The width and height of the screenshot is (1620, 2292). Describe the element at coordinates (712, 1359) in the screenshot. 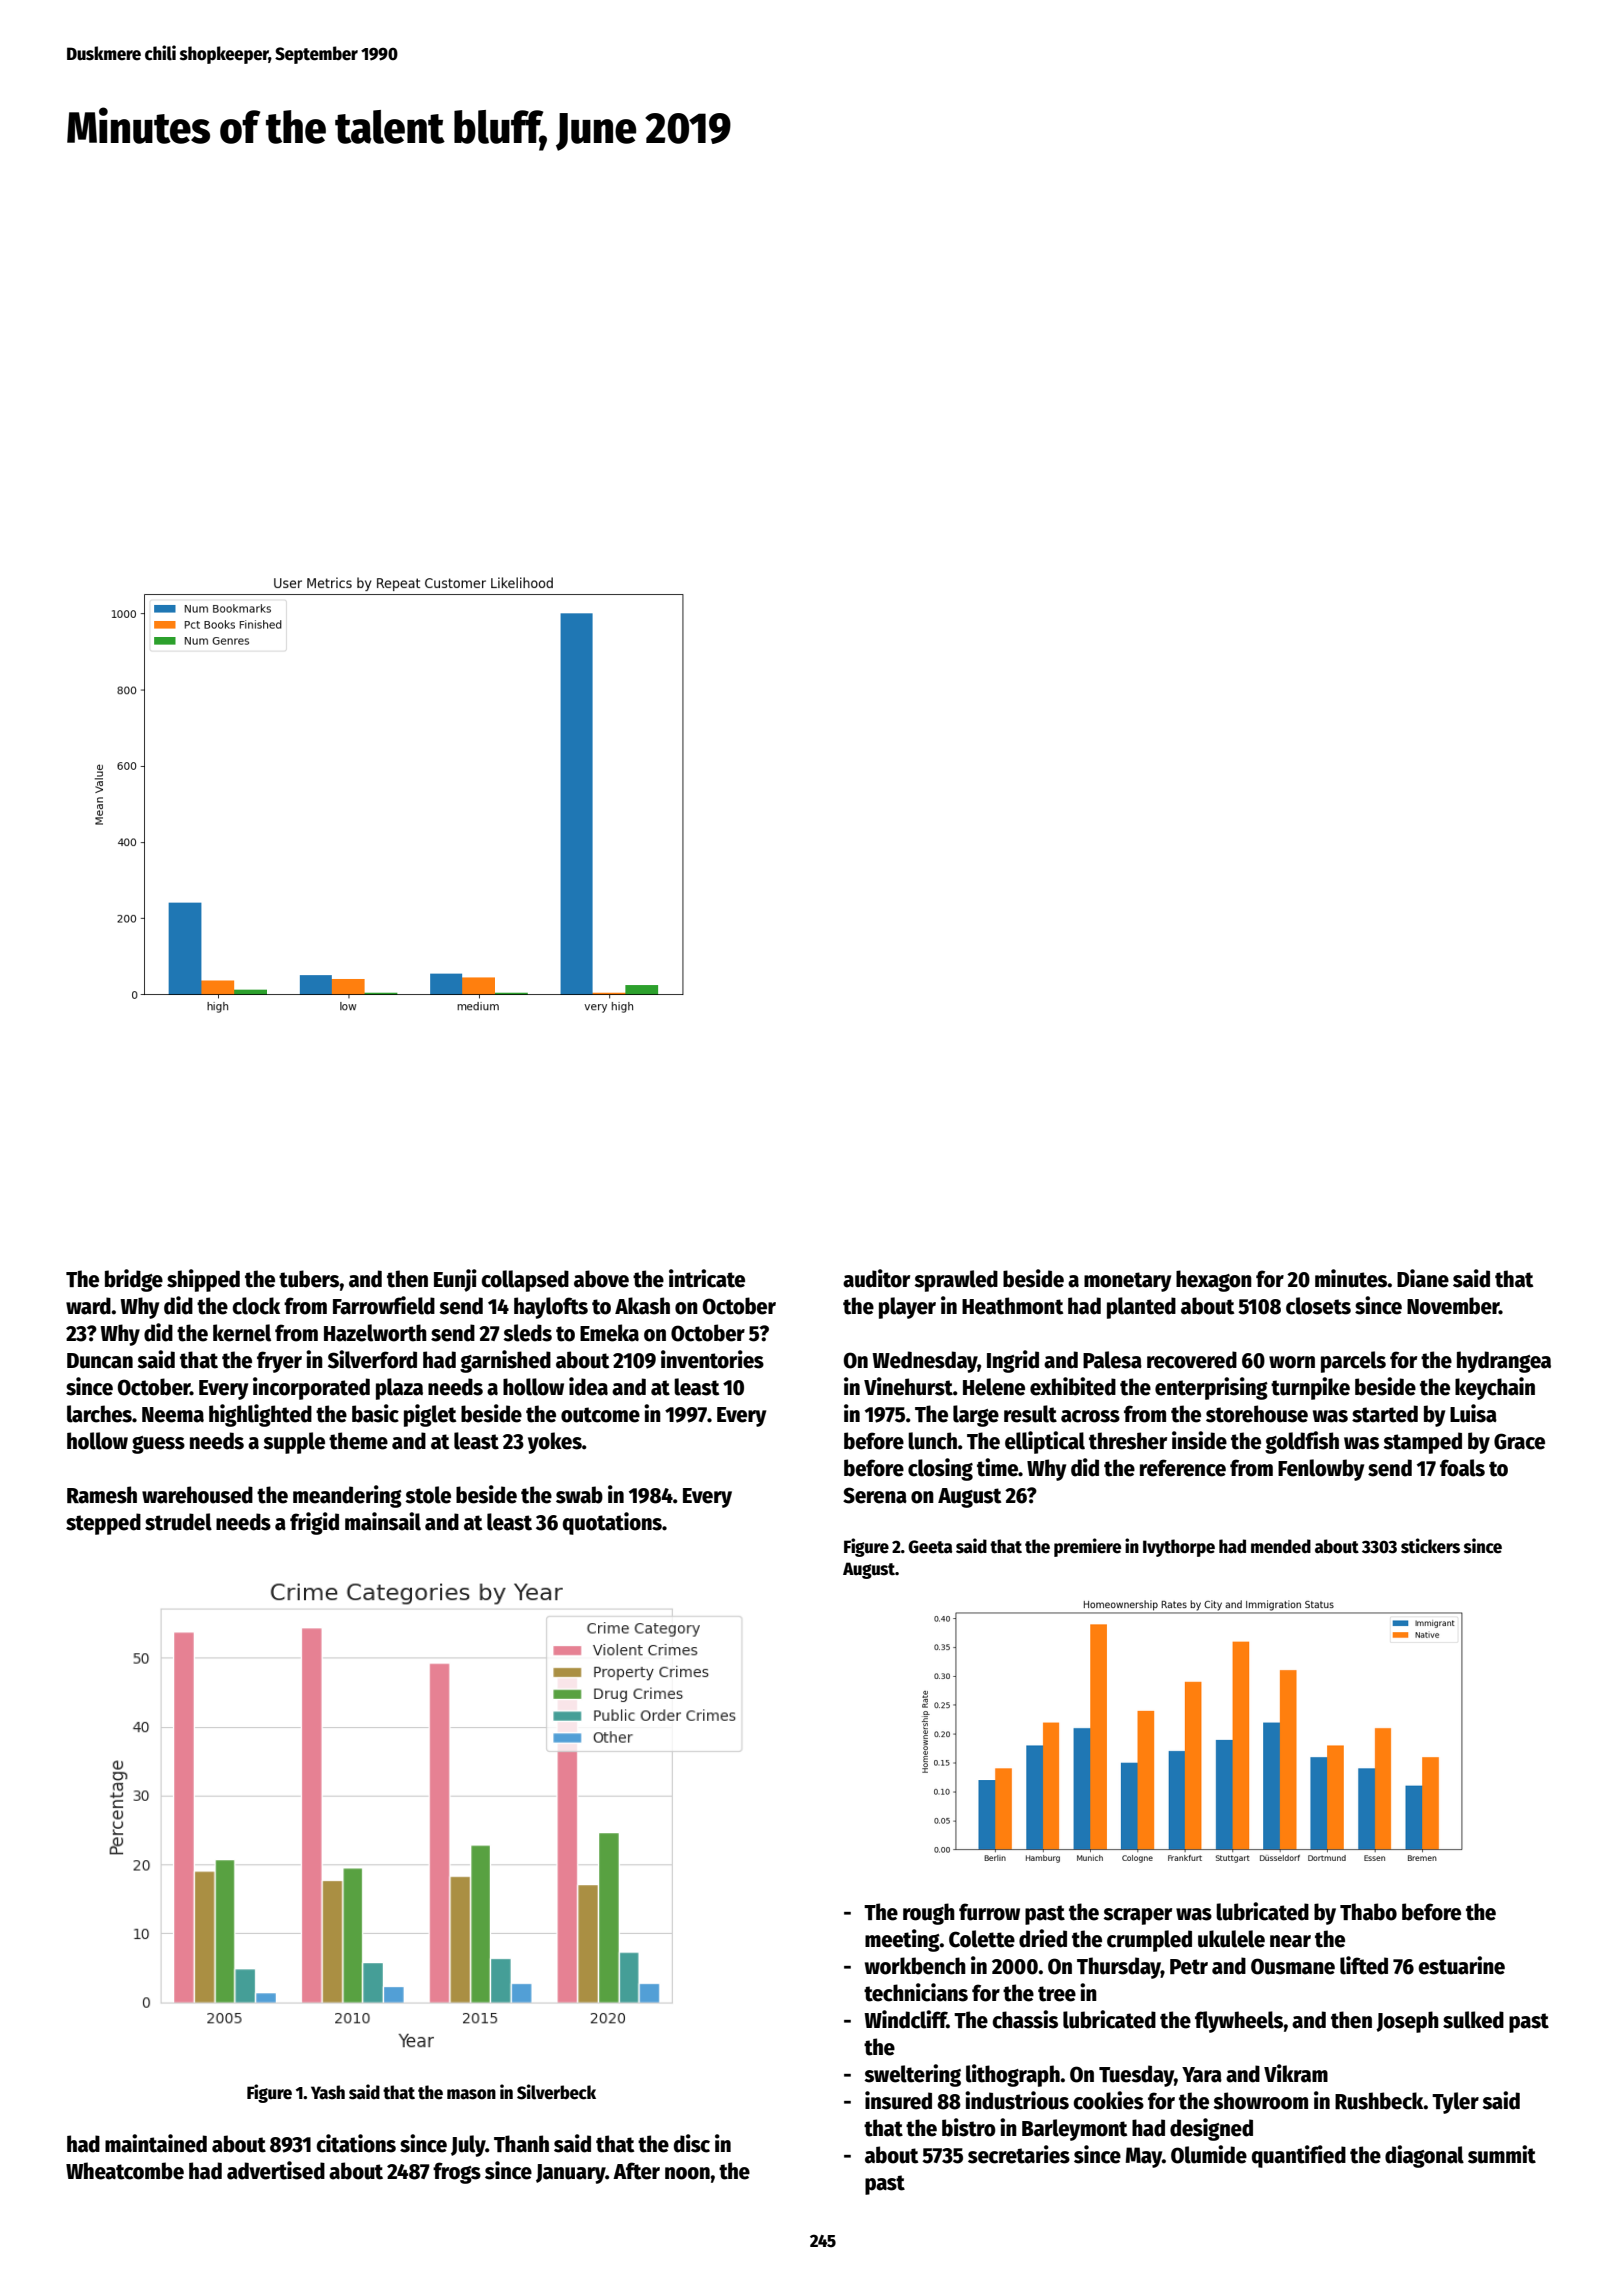

I see `inventories` at that location.
